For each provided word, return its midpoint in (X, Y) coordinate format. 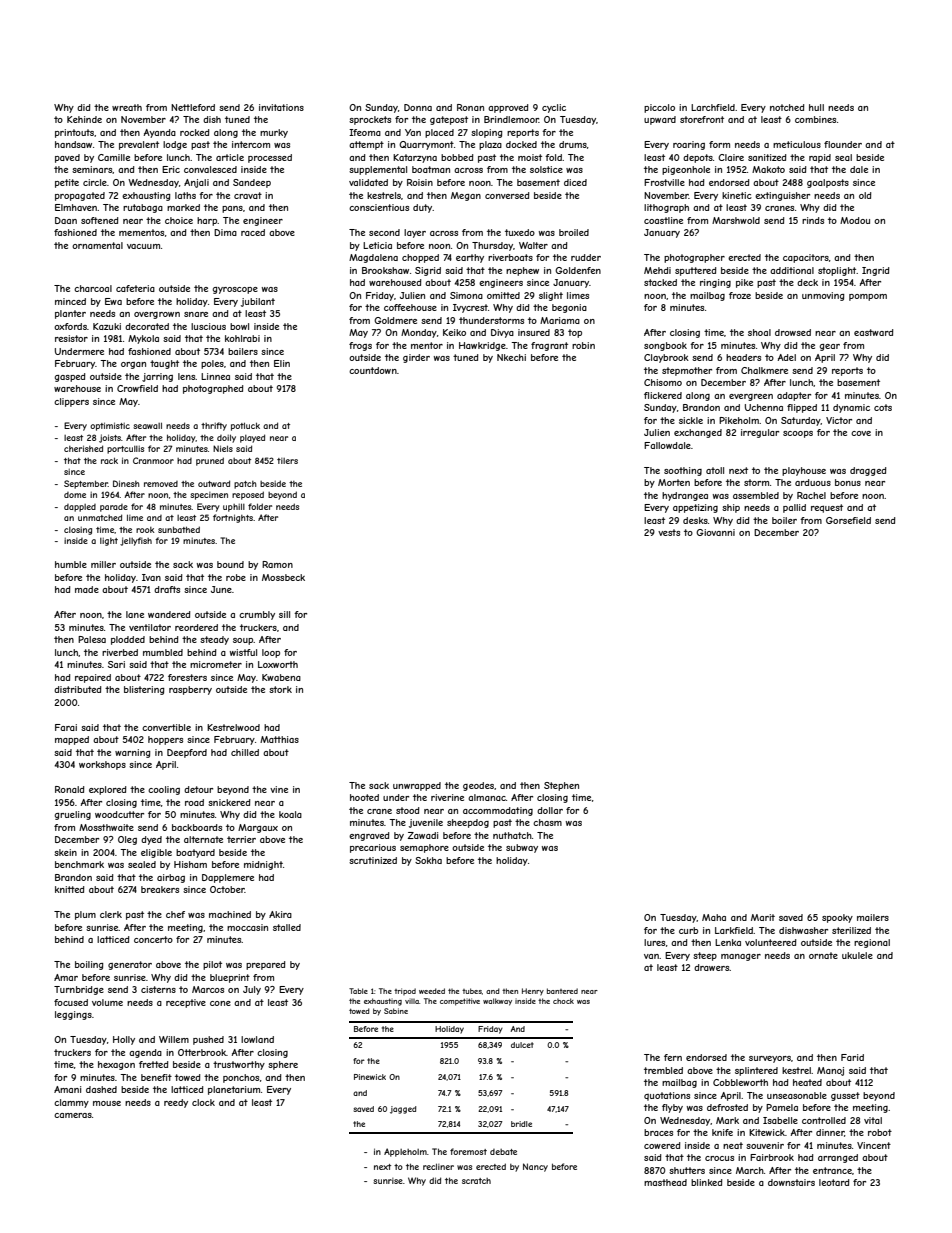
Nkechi (511, 357)
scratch (476, 1181)
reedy (176, 1103)
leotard (834, 1182)
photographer (694, 258)
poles (212, 364)
